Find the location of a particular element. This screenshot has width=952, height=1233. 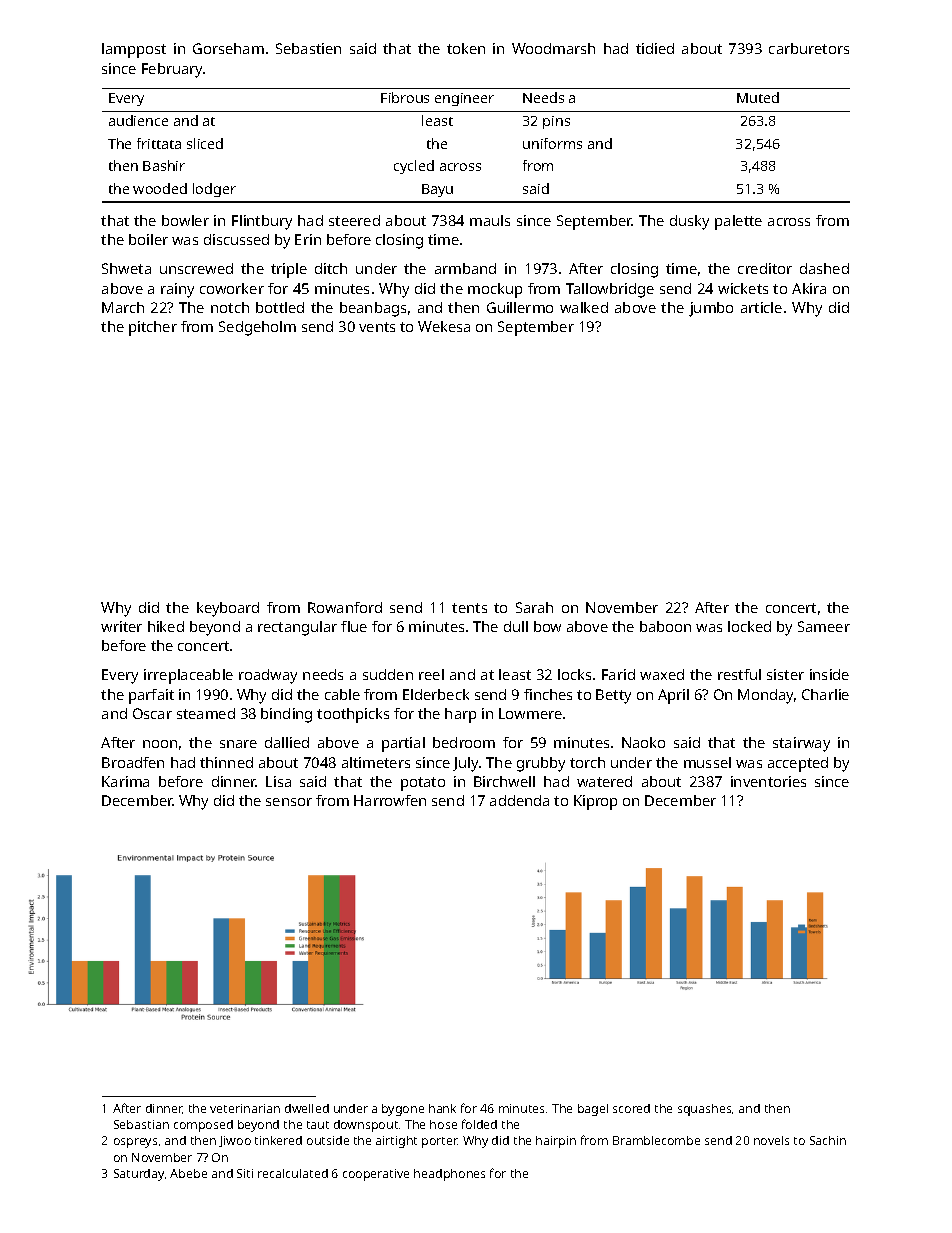

Flintbury is located at coordinates (262, 222).
